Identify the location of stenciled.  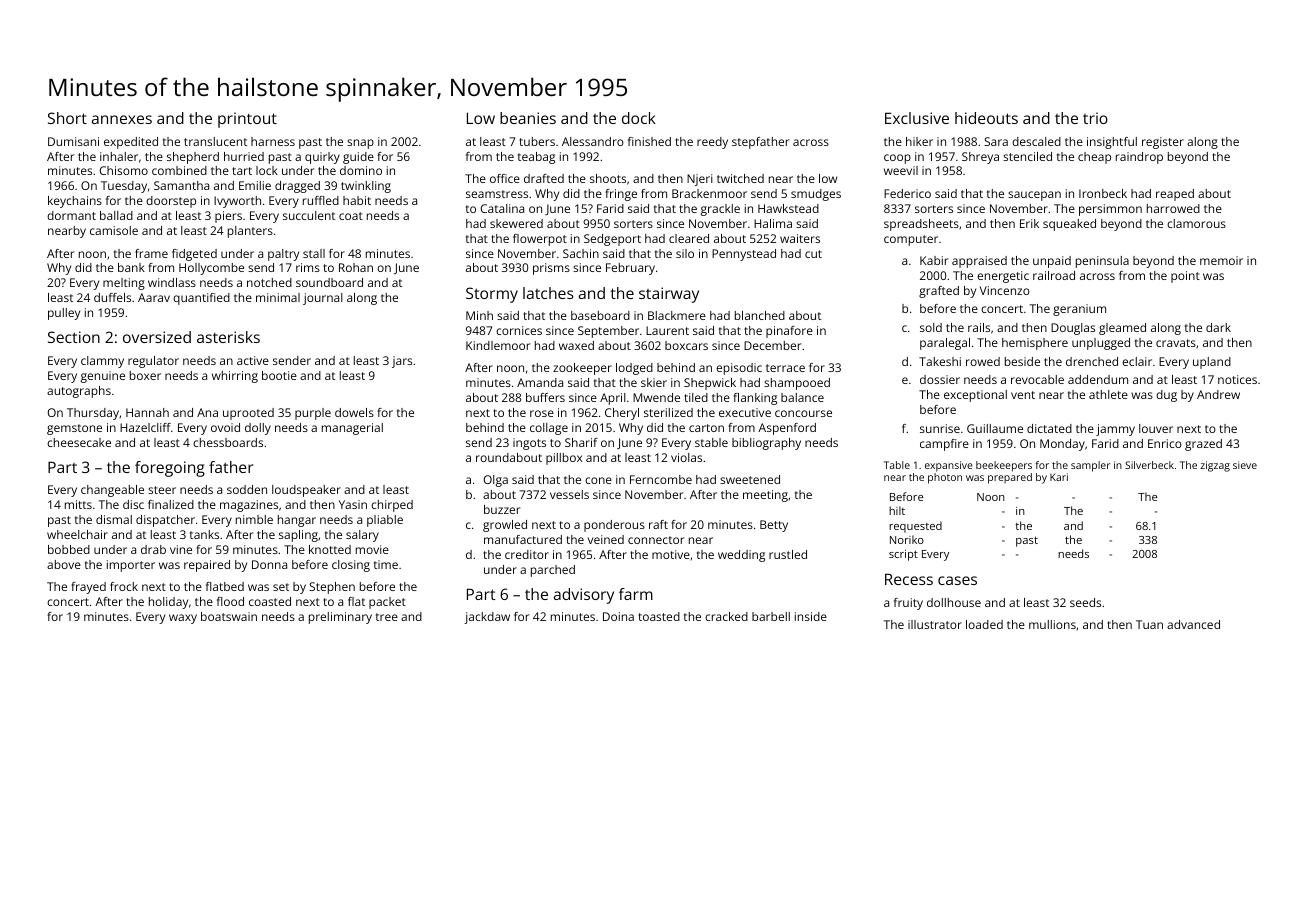
(1027, 156).
